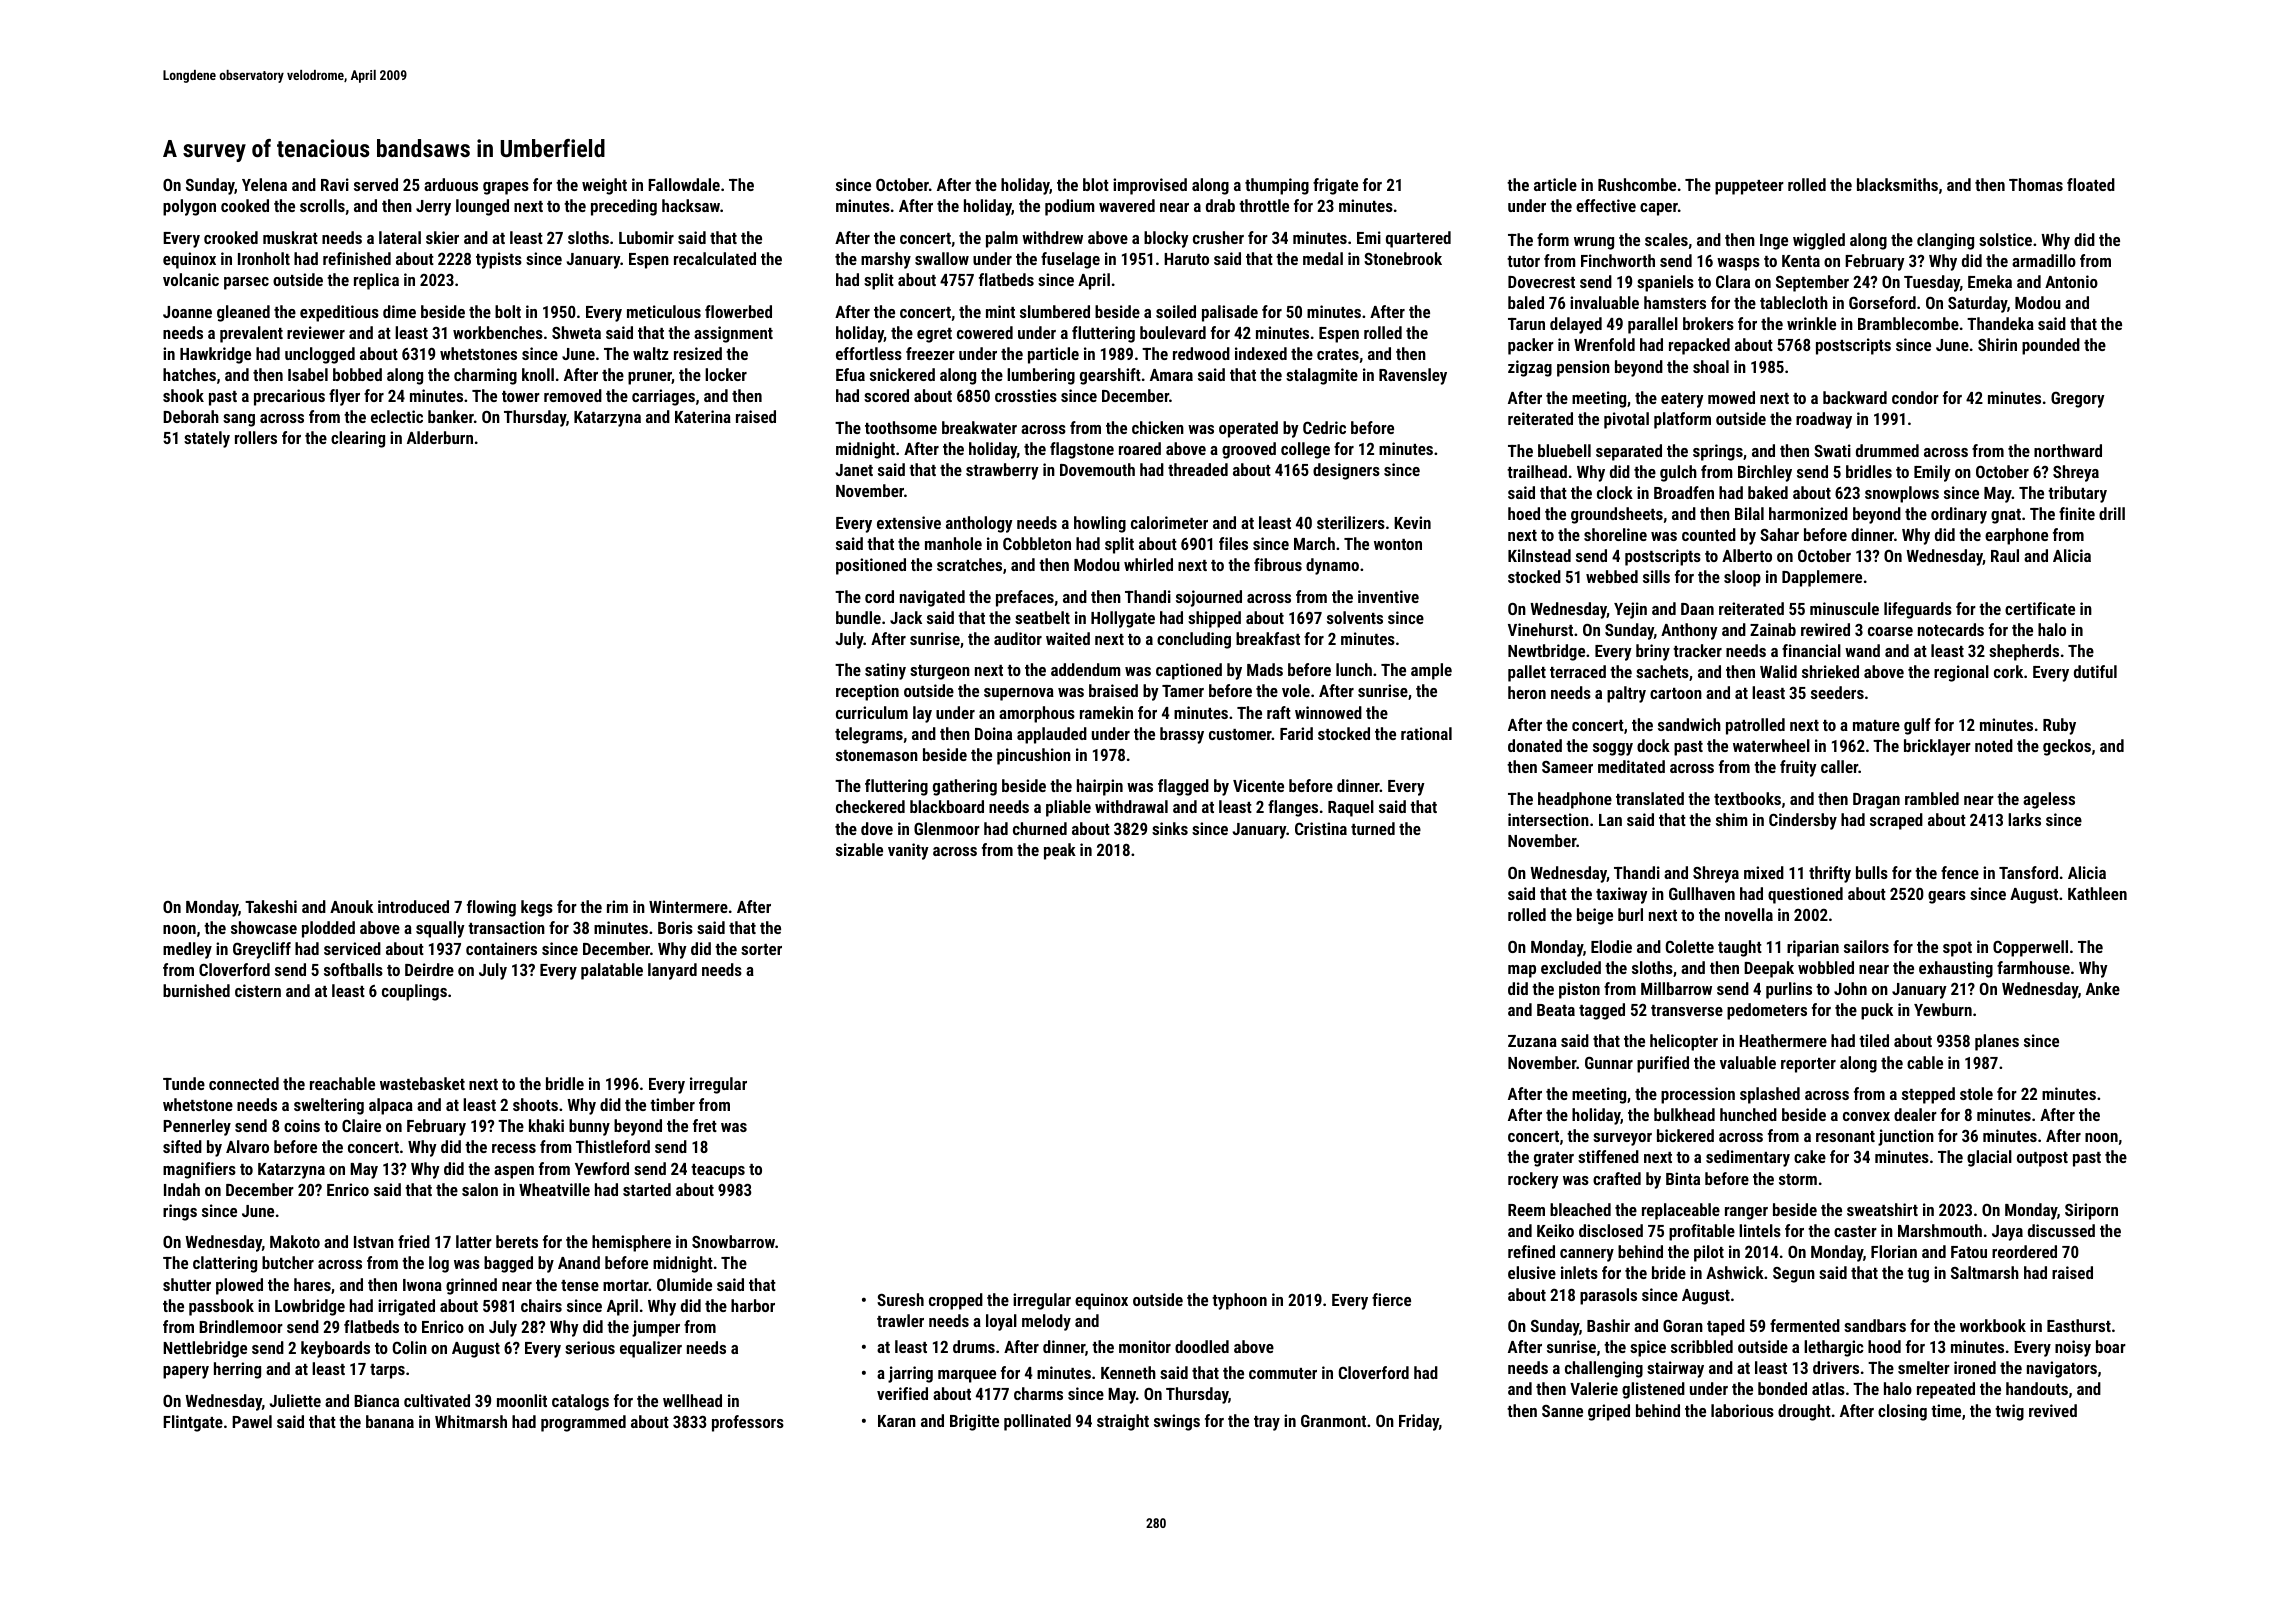 The image size is (2292, 1620). I want to click on Hawkridge, so click(215, 355).
